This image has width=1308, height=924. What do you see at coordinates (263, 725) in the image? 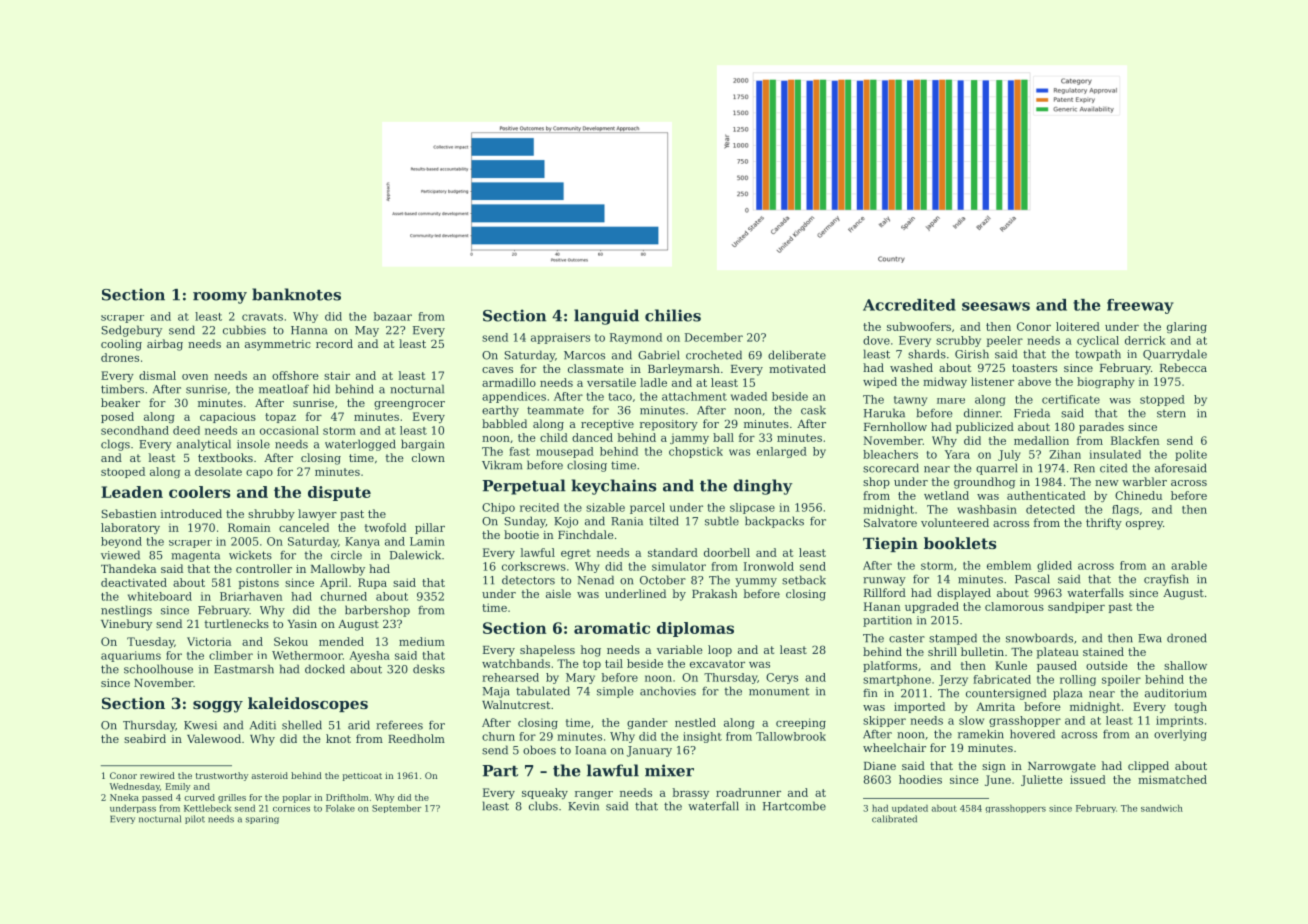
I see `Aditi` at bounding box center [263, 725].
